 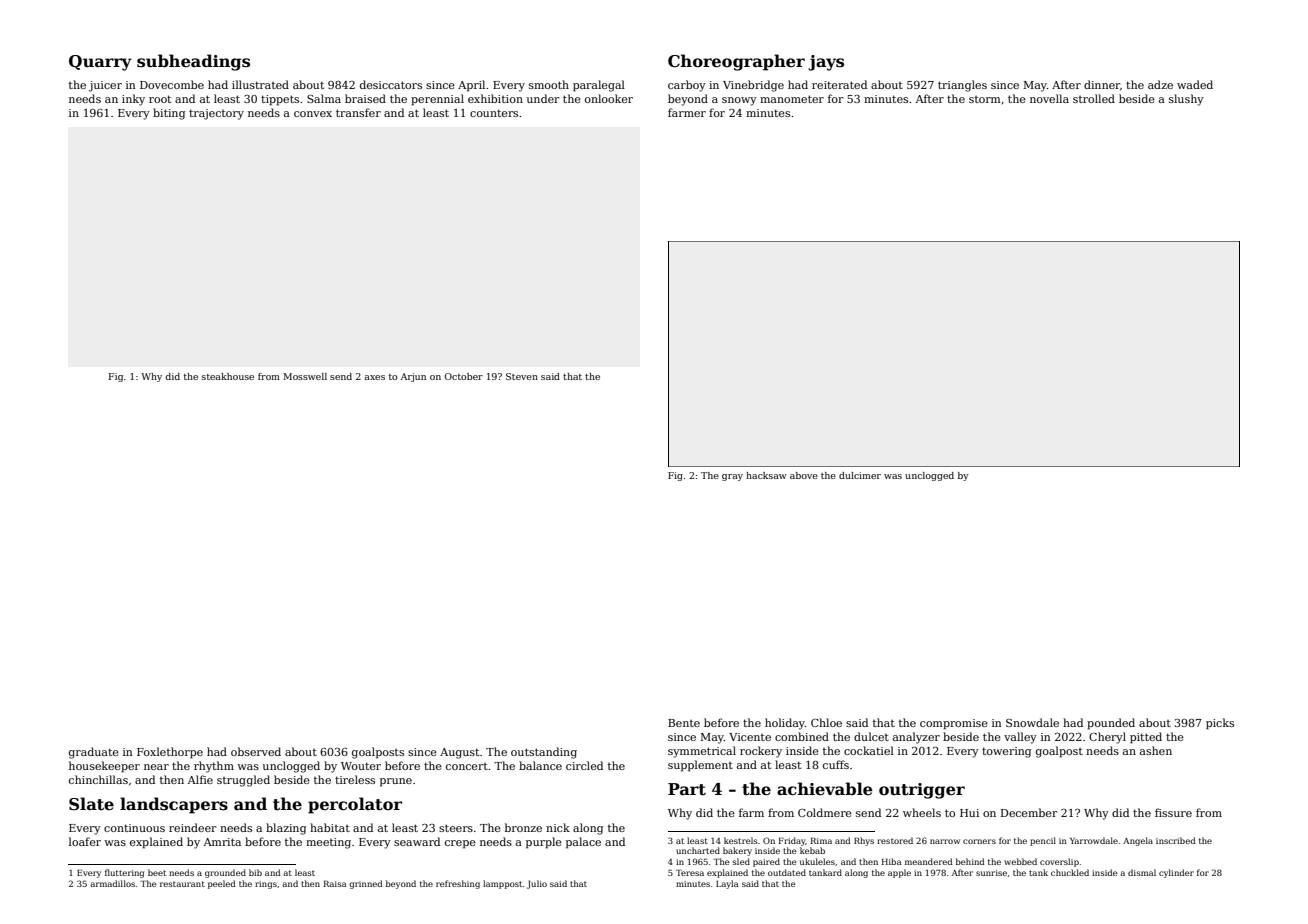 What do you see at coordinates (494, 113) in the screenshot?
I see `counters` at bounding box center [494, 113].
